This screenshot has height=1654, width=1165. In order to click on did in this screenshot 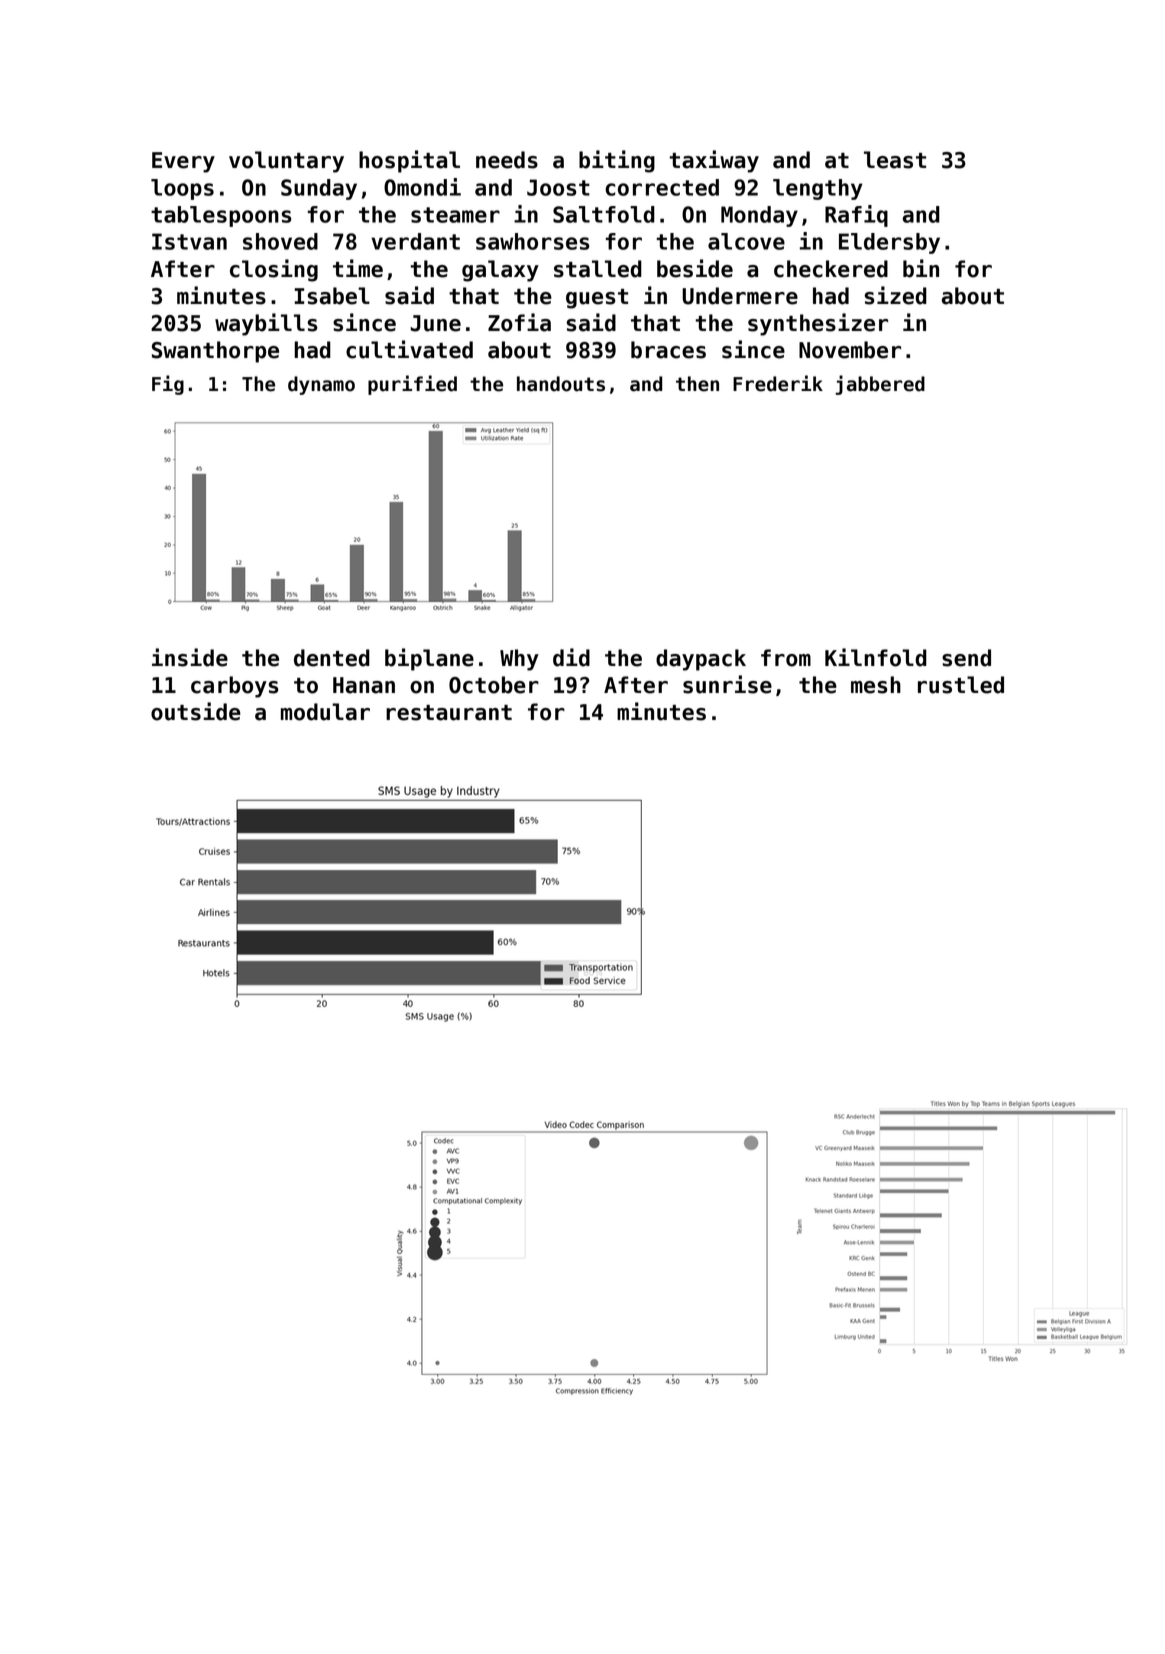, I will do `click(571, 657)`.
